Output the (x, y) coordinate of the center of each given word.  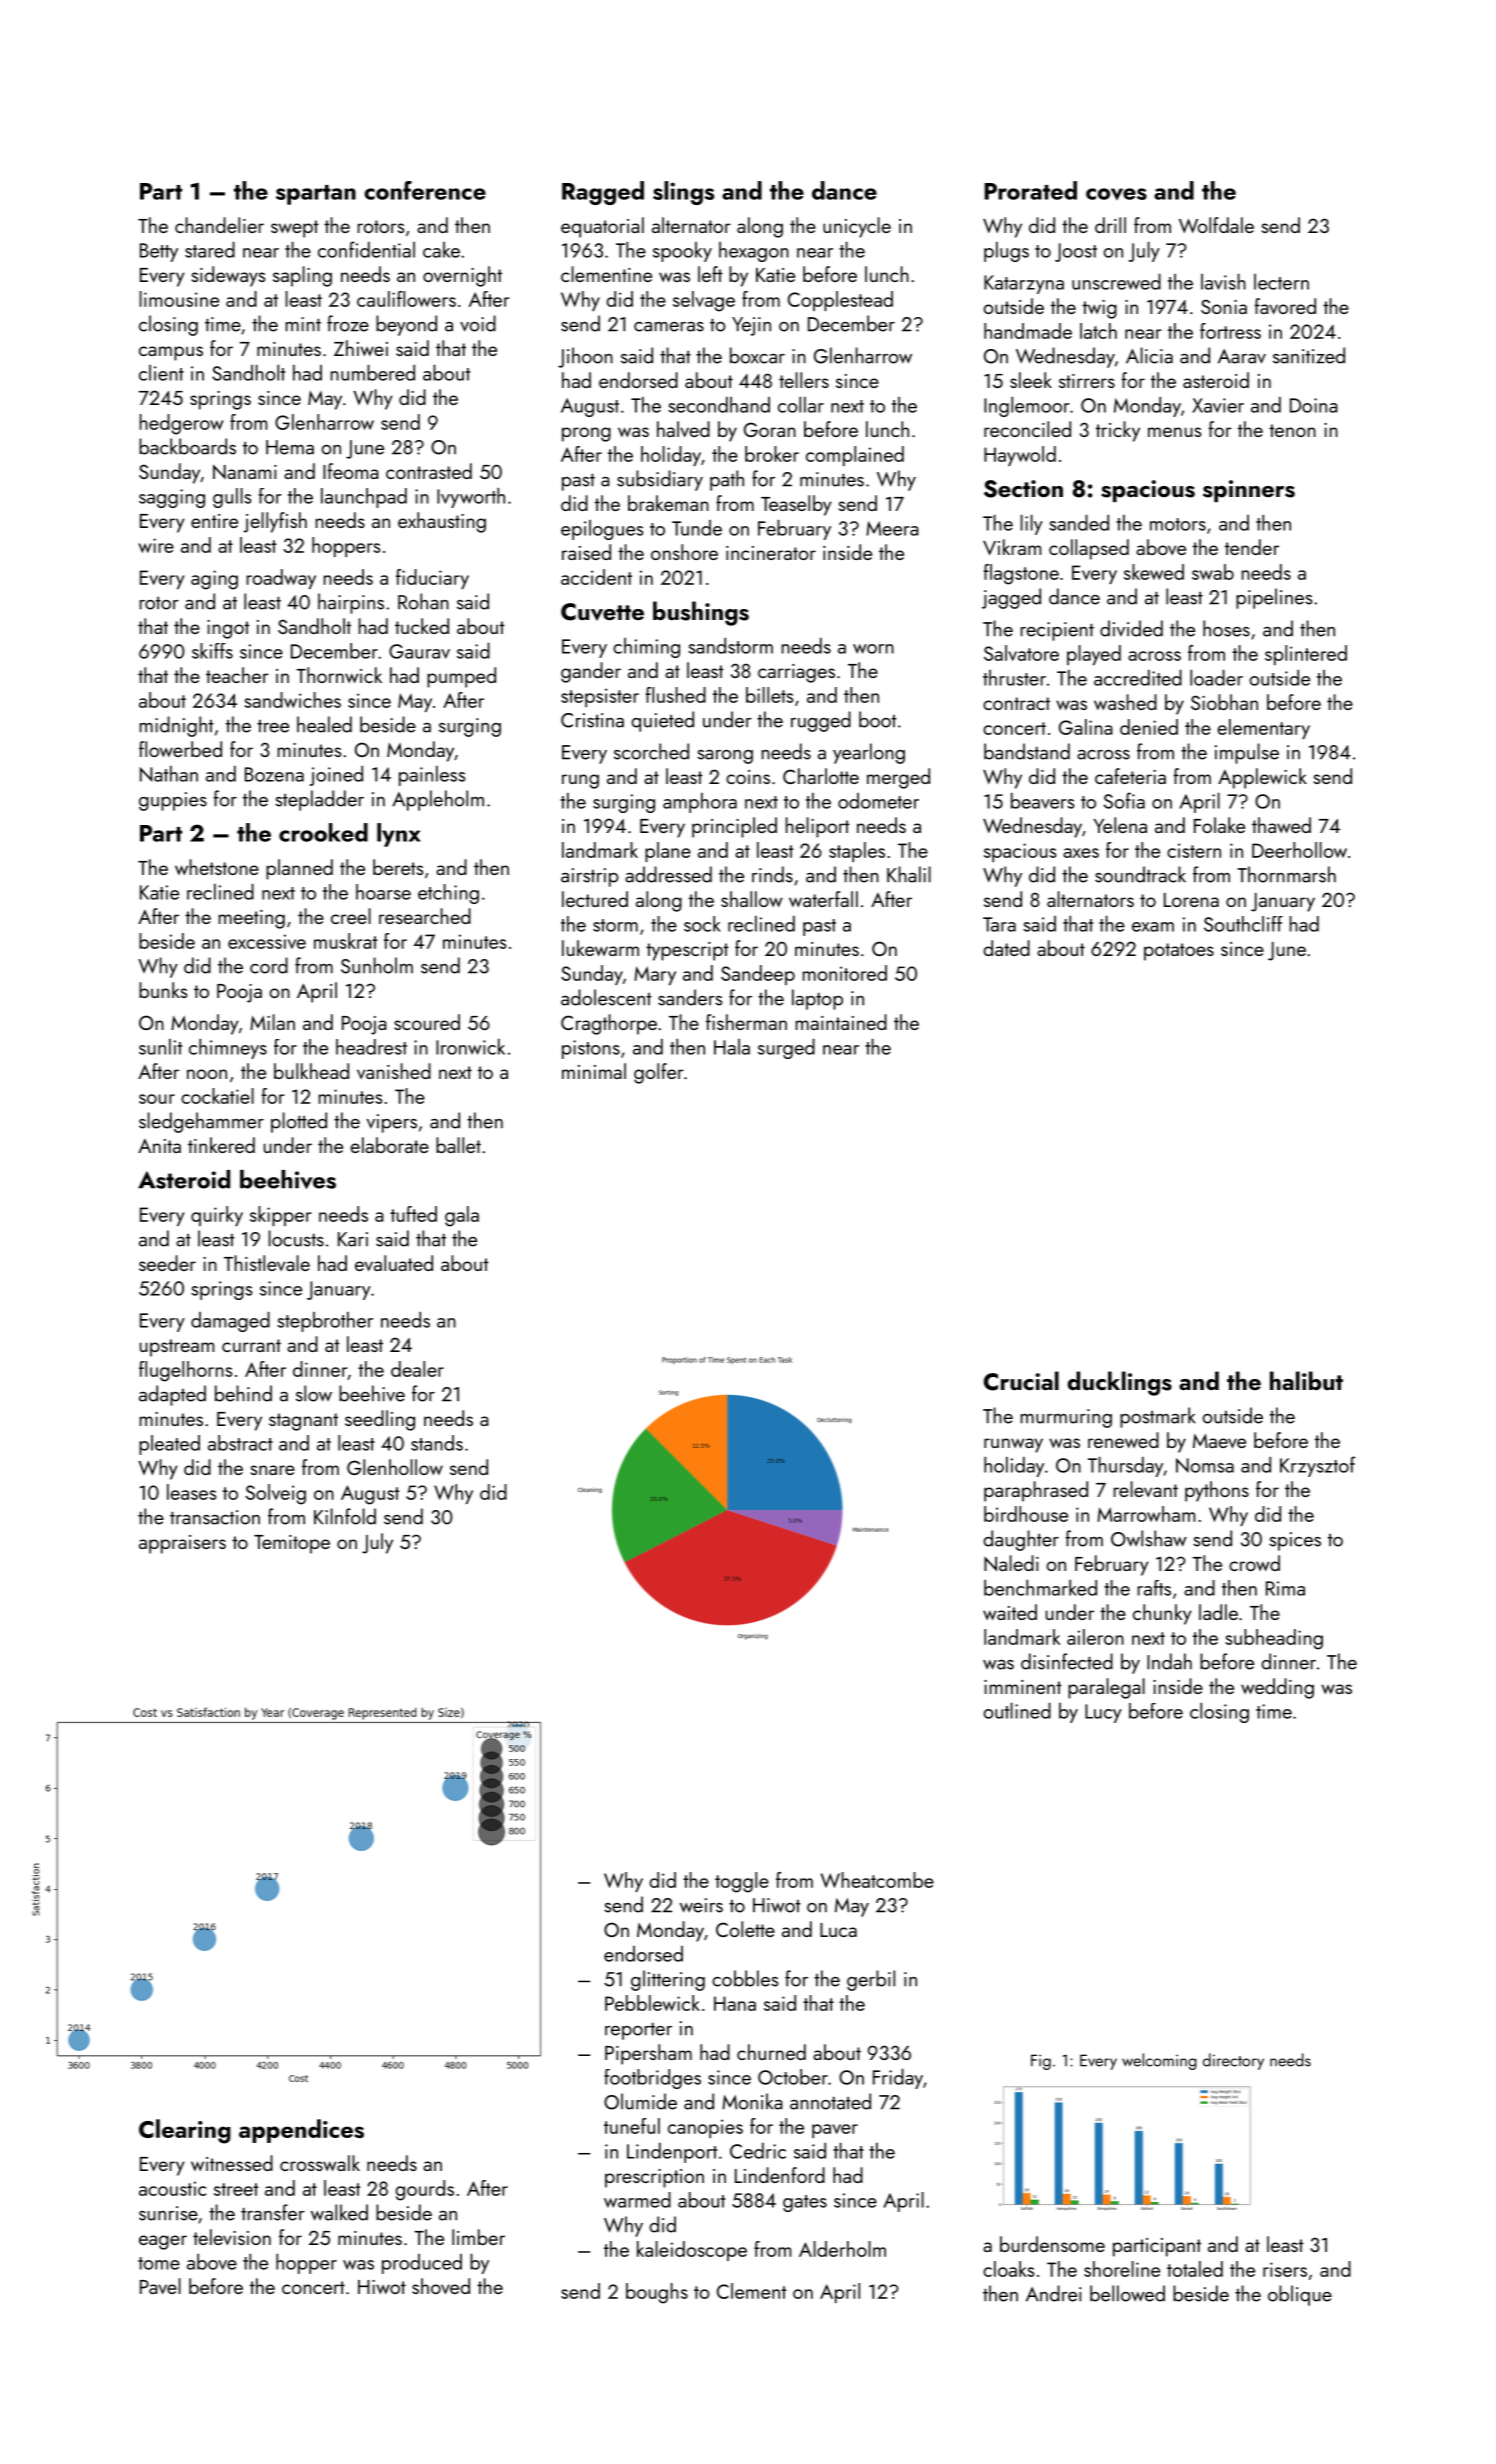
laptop (817, 999)
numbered (373, 373)
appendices (301, 2131)
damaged (230, 1322)
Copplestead (840, 301)
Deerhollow (1299, 850)
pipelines (1274, 598)
